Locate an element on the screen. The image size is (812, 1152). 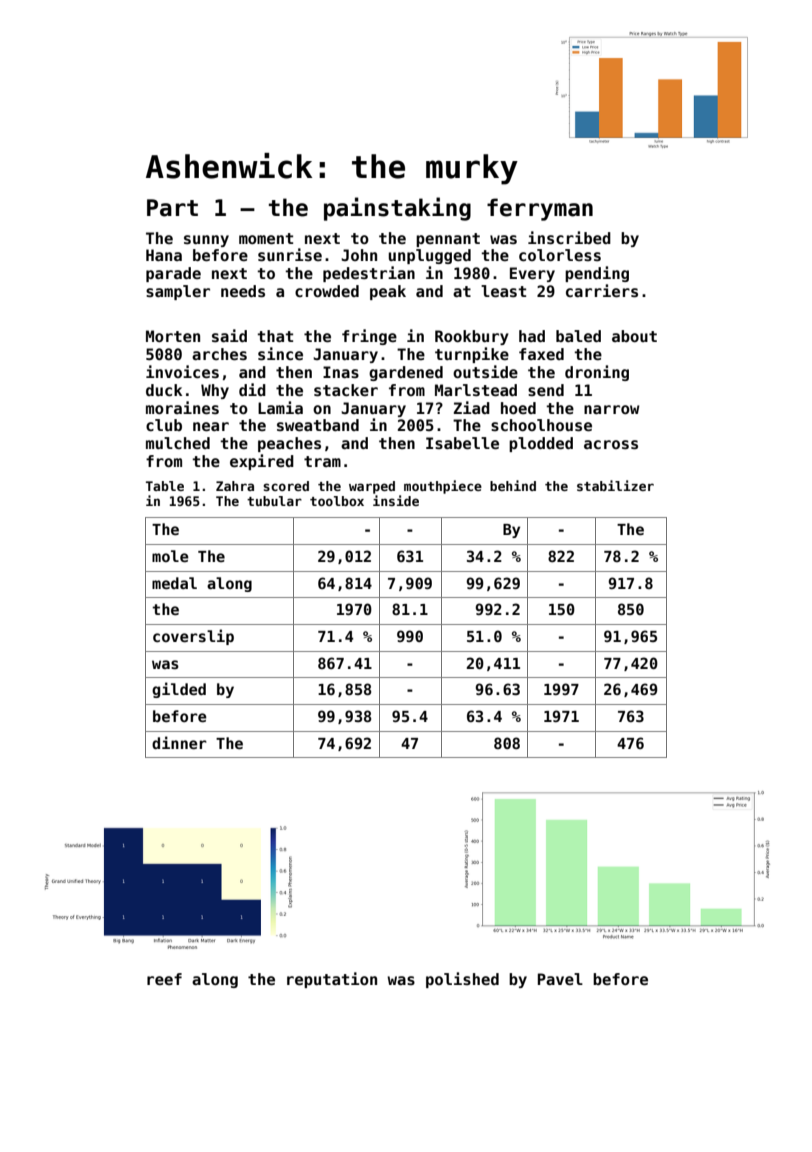
Ziad is located at coordinates (472, 407).
